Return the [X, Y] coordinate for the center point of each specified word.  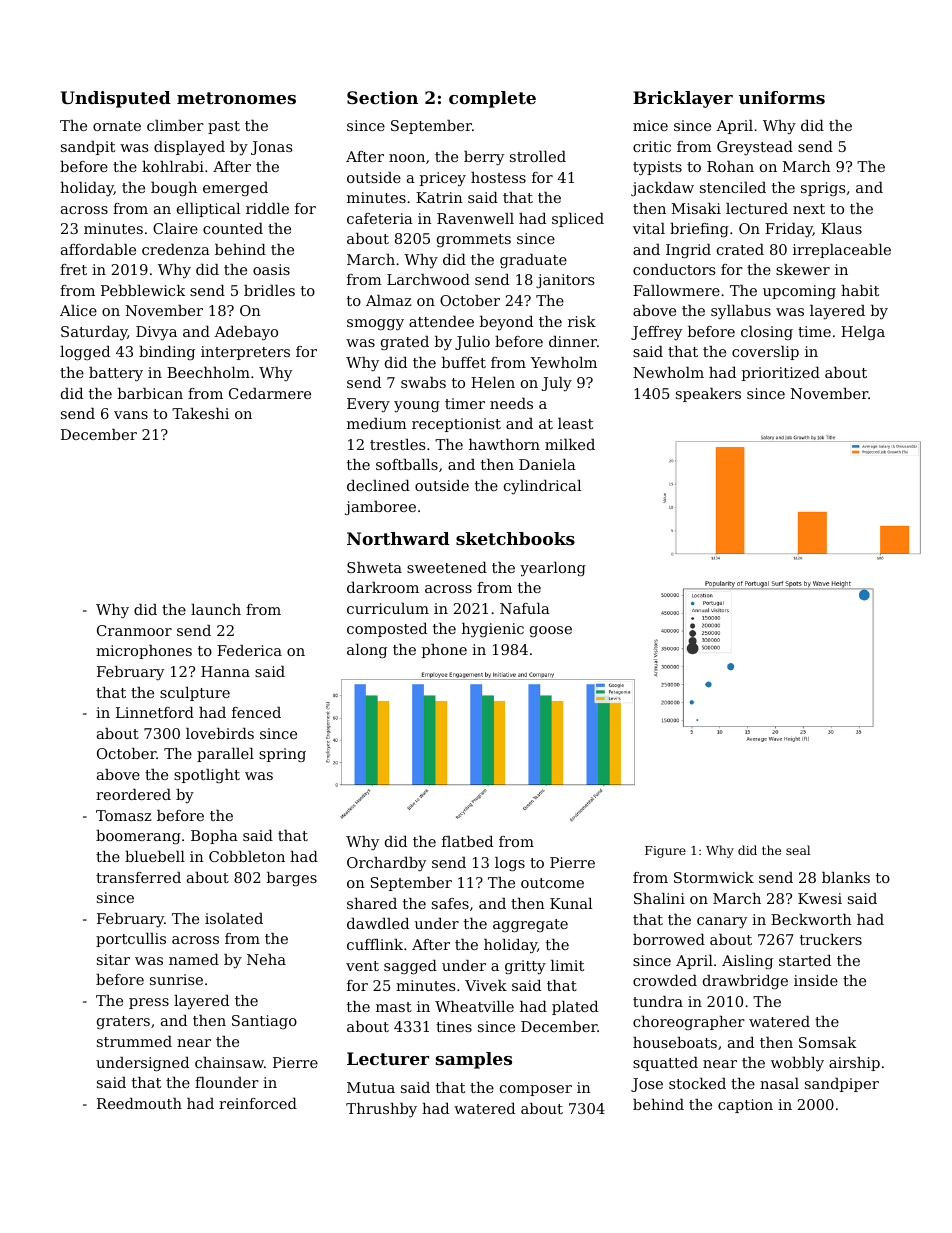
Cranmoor [134, 630]
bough [174, 189]
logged [85, 353]
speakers [708, 395]
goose [551, 631]
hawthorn [504, 444]
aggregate [530, 926]
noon [407, 158]
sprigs [823, 189]
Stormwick [714, 877]
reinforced [258, 1103]
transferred [138, 877]
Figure [665, 852]
